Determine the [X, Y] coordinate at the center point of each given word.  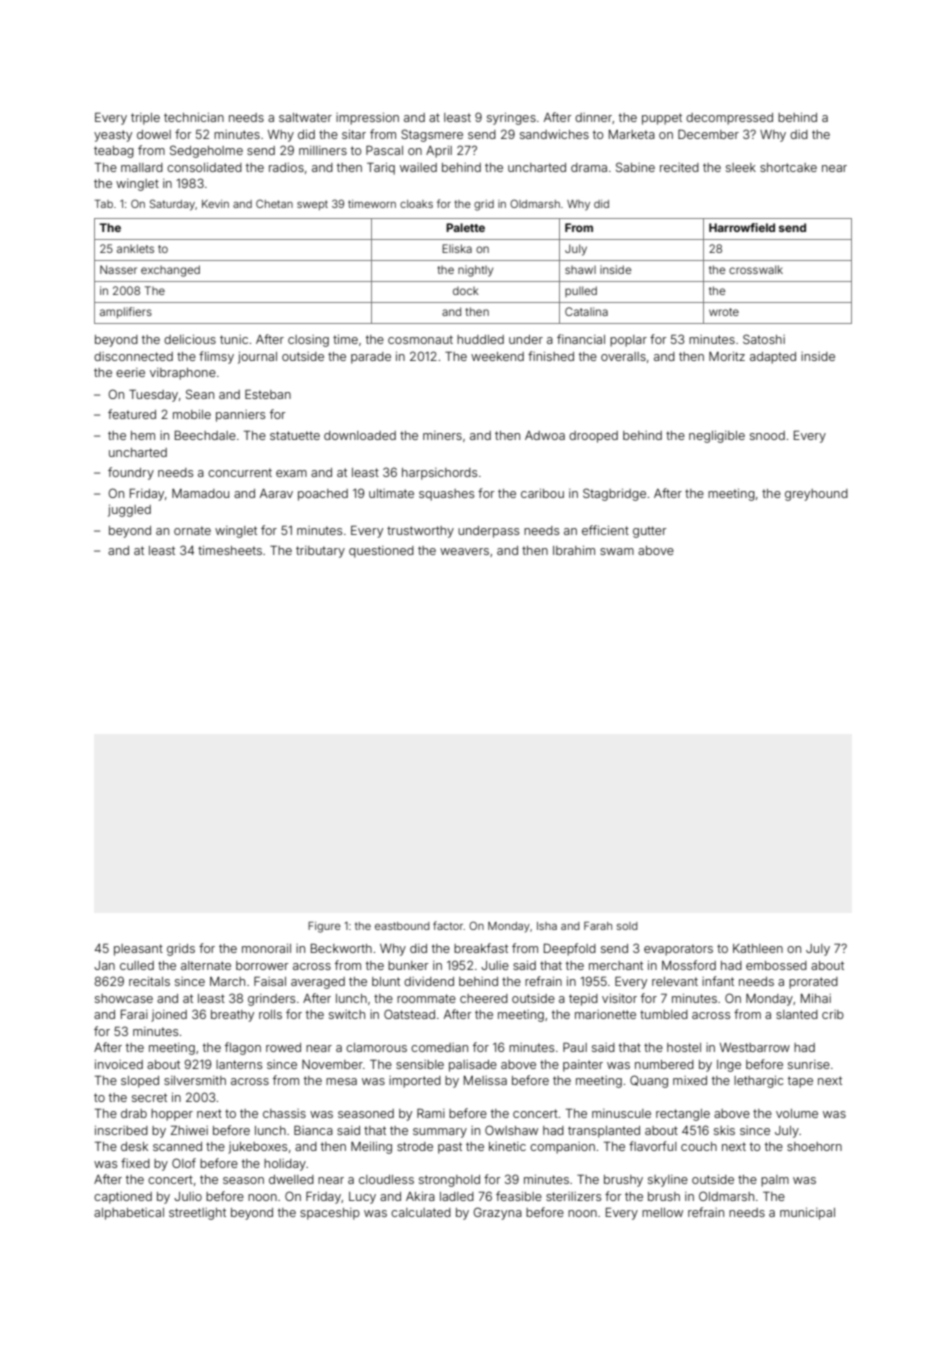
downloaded [360, 435]
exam [291, 473]
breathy [232, 1016]
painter [583, 1066]
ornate [192, 530]
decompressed [729, 119]
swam [617, 551]
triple [145, 119]
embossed [776, 965]
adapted [773, 358]
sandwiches [554, 134]
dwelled [291, 1179]
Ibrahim [574, 550]
